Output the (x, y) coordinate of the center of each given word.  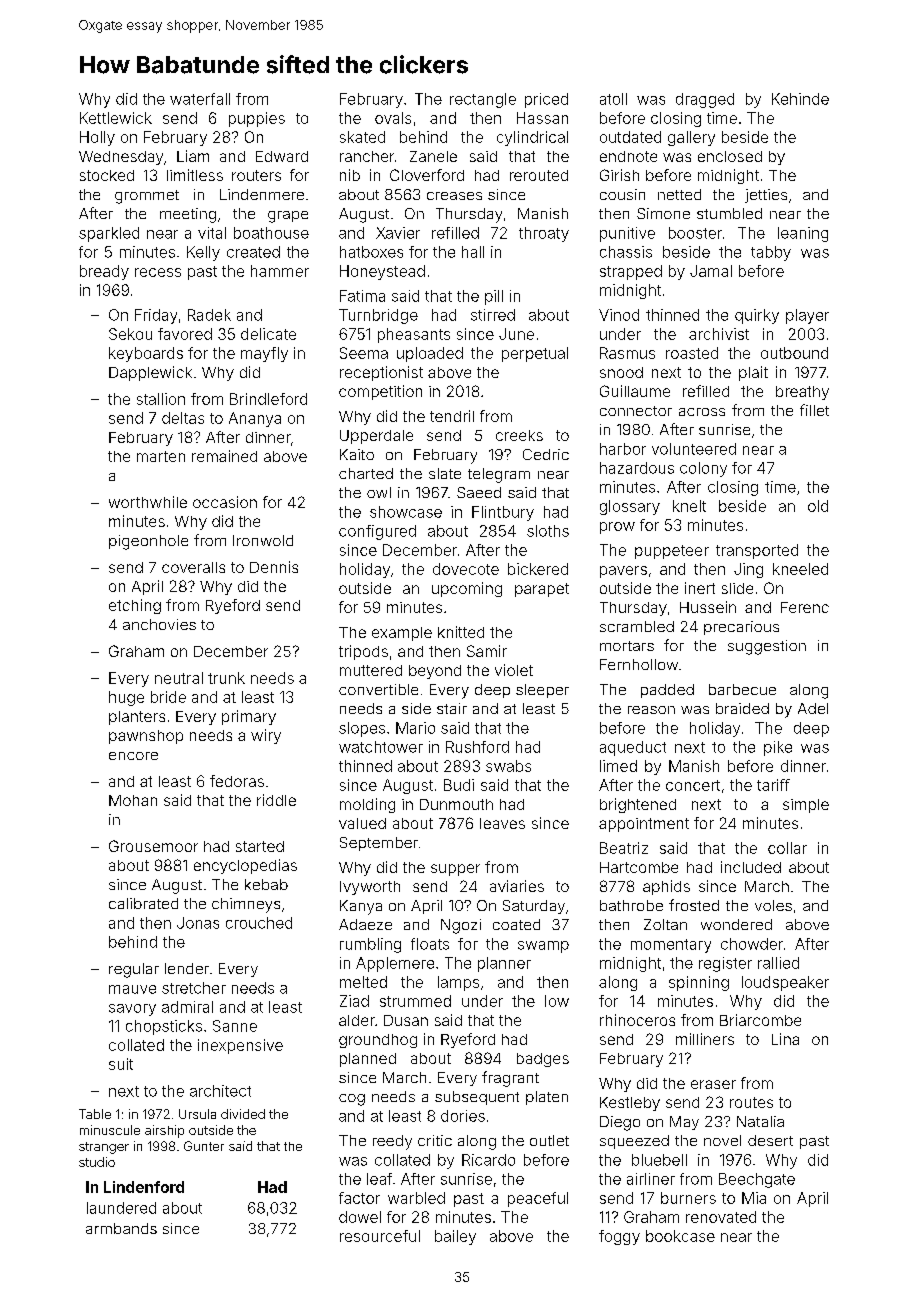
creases (454, 196)
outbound (794, 353)
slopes (362, 729)
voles (773, 905)
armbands (121, 1228)
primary (249, 717)
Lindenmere (262, 194)
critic (435, 1140)
